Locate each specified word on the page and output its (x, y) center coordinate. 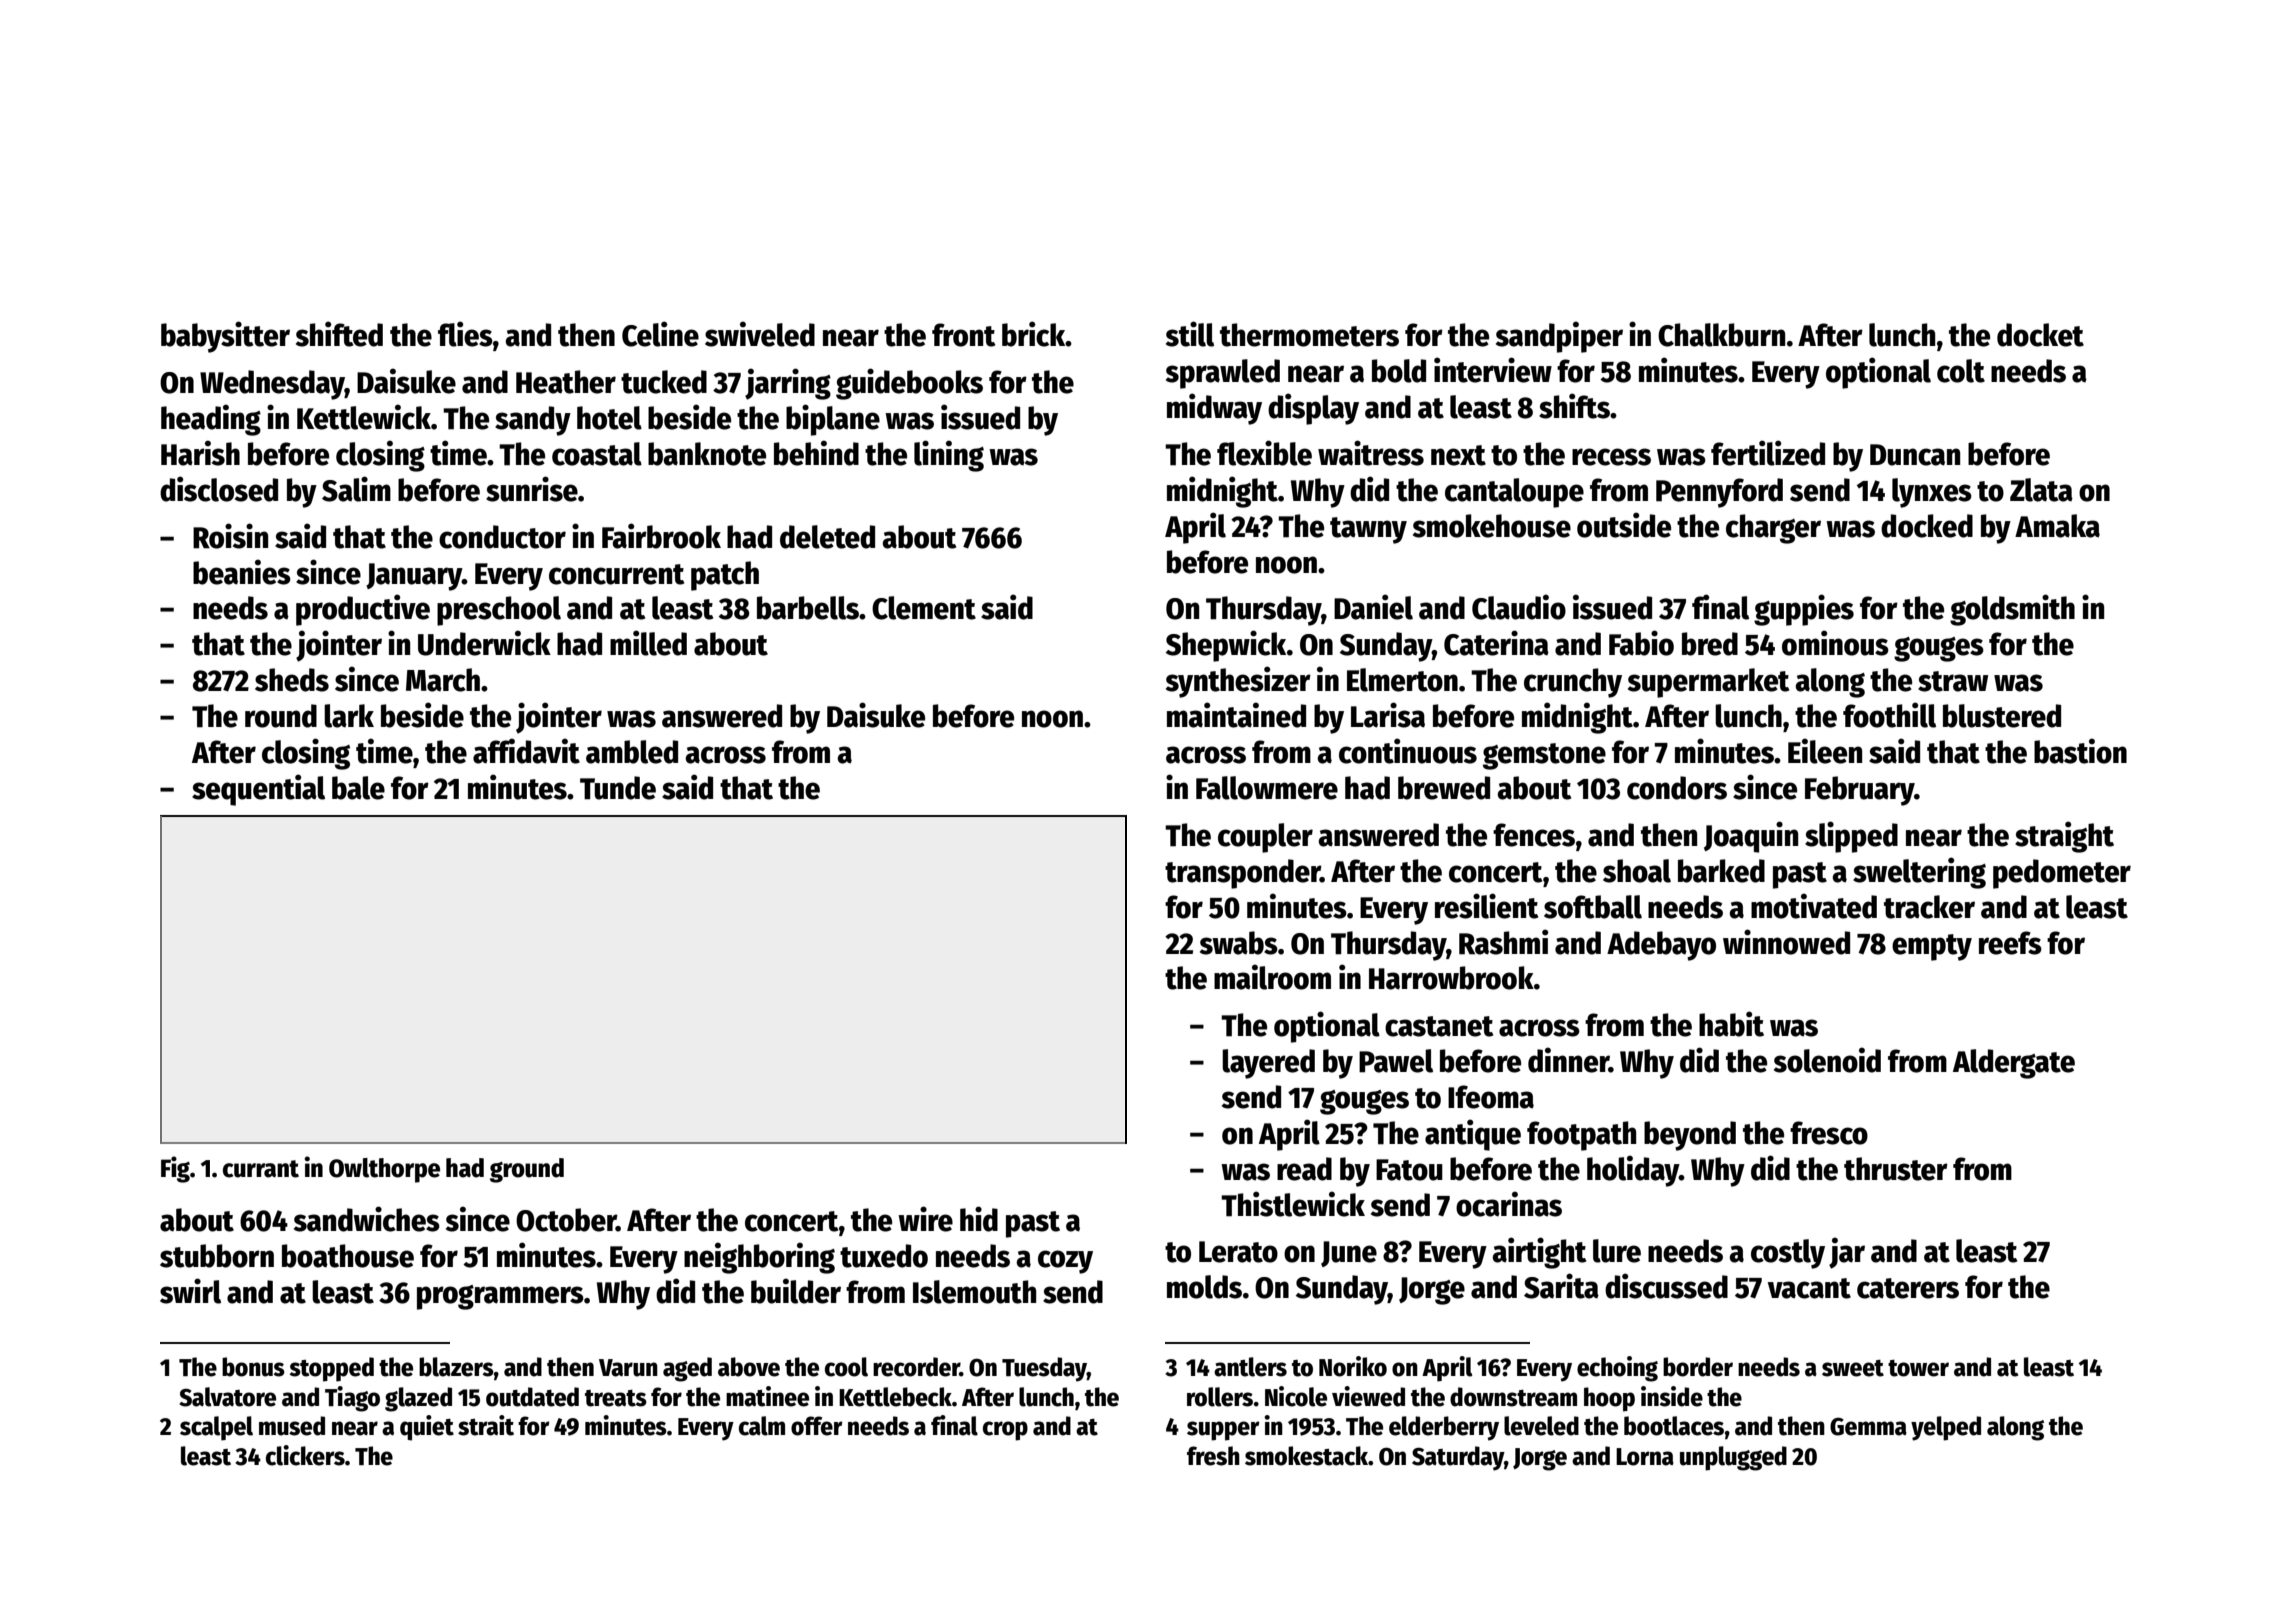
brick (1034, 334)
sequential (258, 790)
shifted (339, 334)
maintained (1236, 715)
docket (2040, 335)
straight (2064, 837)
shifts (1574, 406)
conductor (502, 537)
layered (1268, 1064)
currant (261, 1169)
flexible (1264, 453)
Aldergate (2014, 1064)
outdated (532, 1397)
